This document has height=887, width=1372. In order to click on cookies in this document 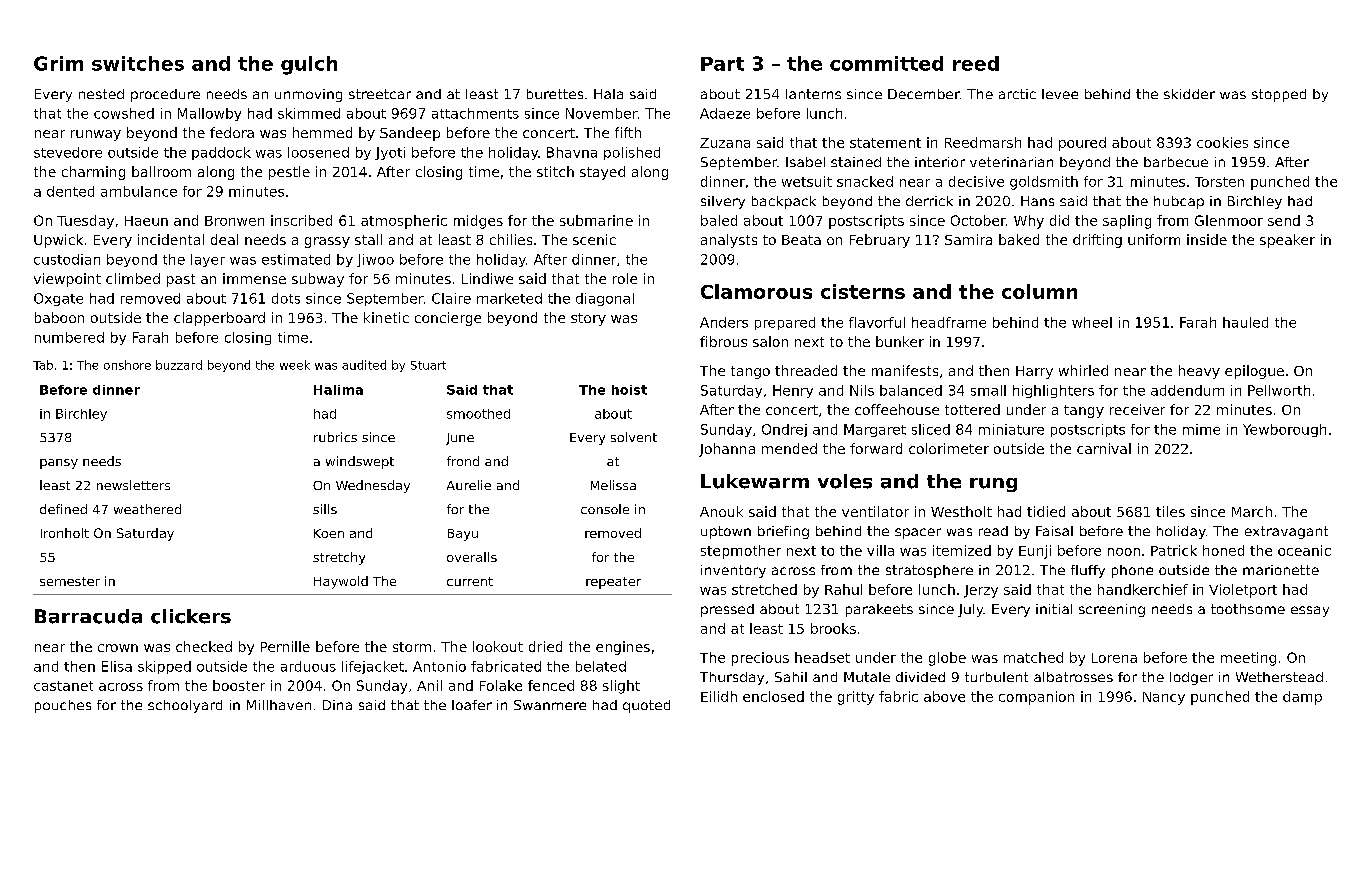, I will do `click(1222, 142)`.
